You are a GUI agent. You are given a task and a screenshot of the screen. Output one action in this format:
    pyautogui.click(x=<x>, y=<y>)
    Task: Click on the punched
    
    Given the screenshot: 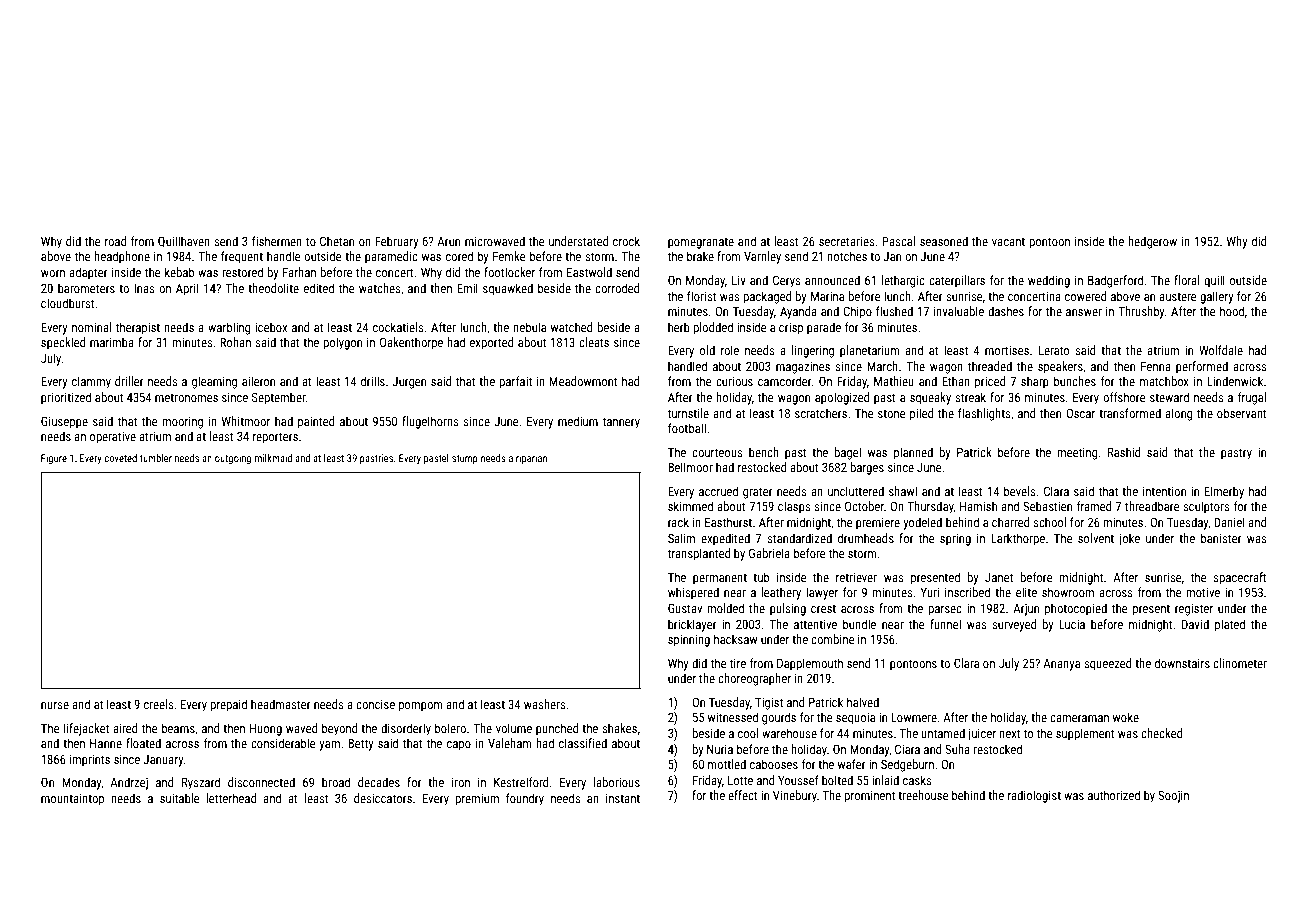 What is the action you would take?
    pyautogui.click(x=557, y=729)
